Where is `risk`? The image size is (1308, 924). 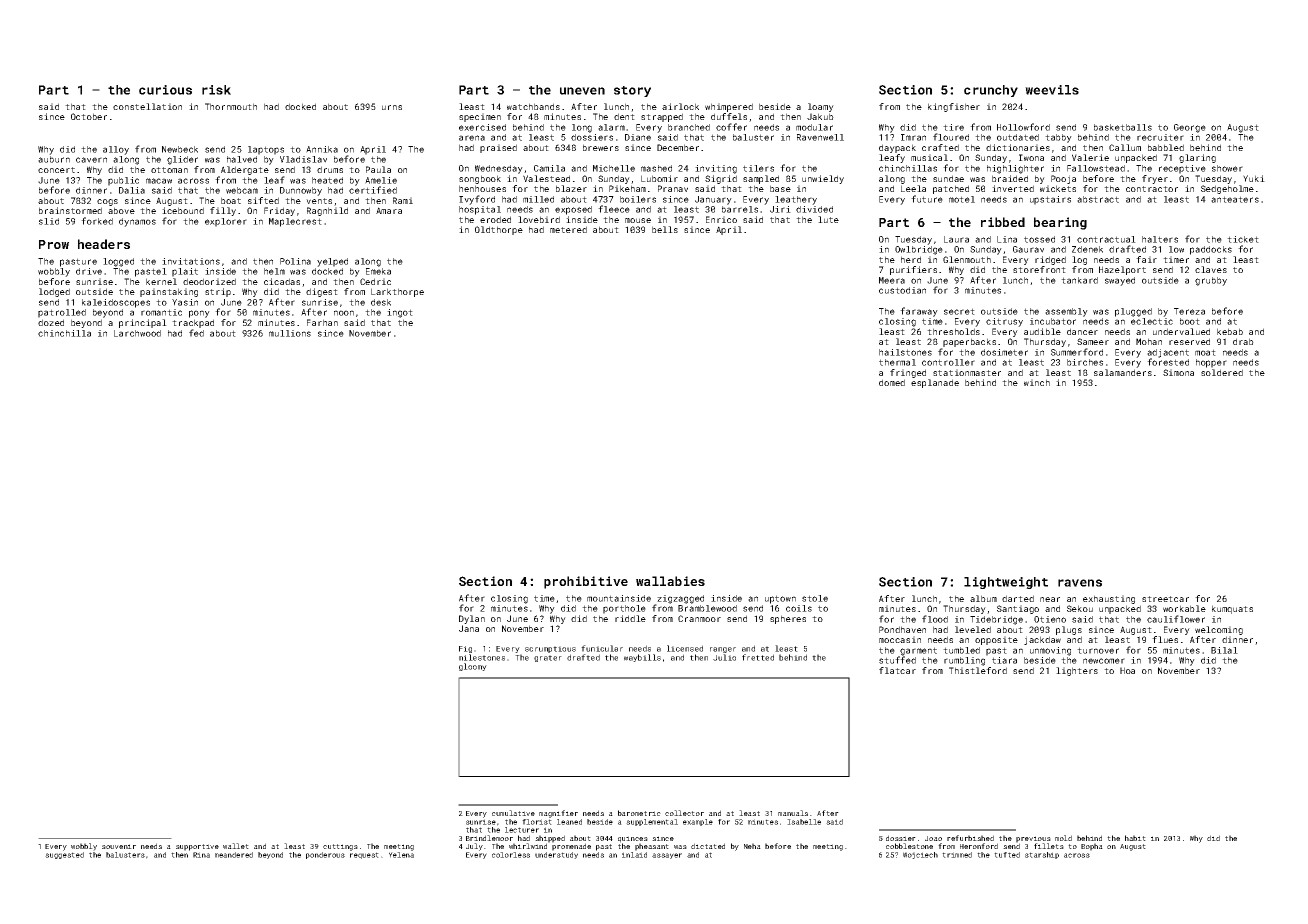
risk is located at coordinates (216, 90).
